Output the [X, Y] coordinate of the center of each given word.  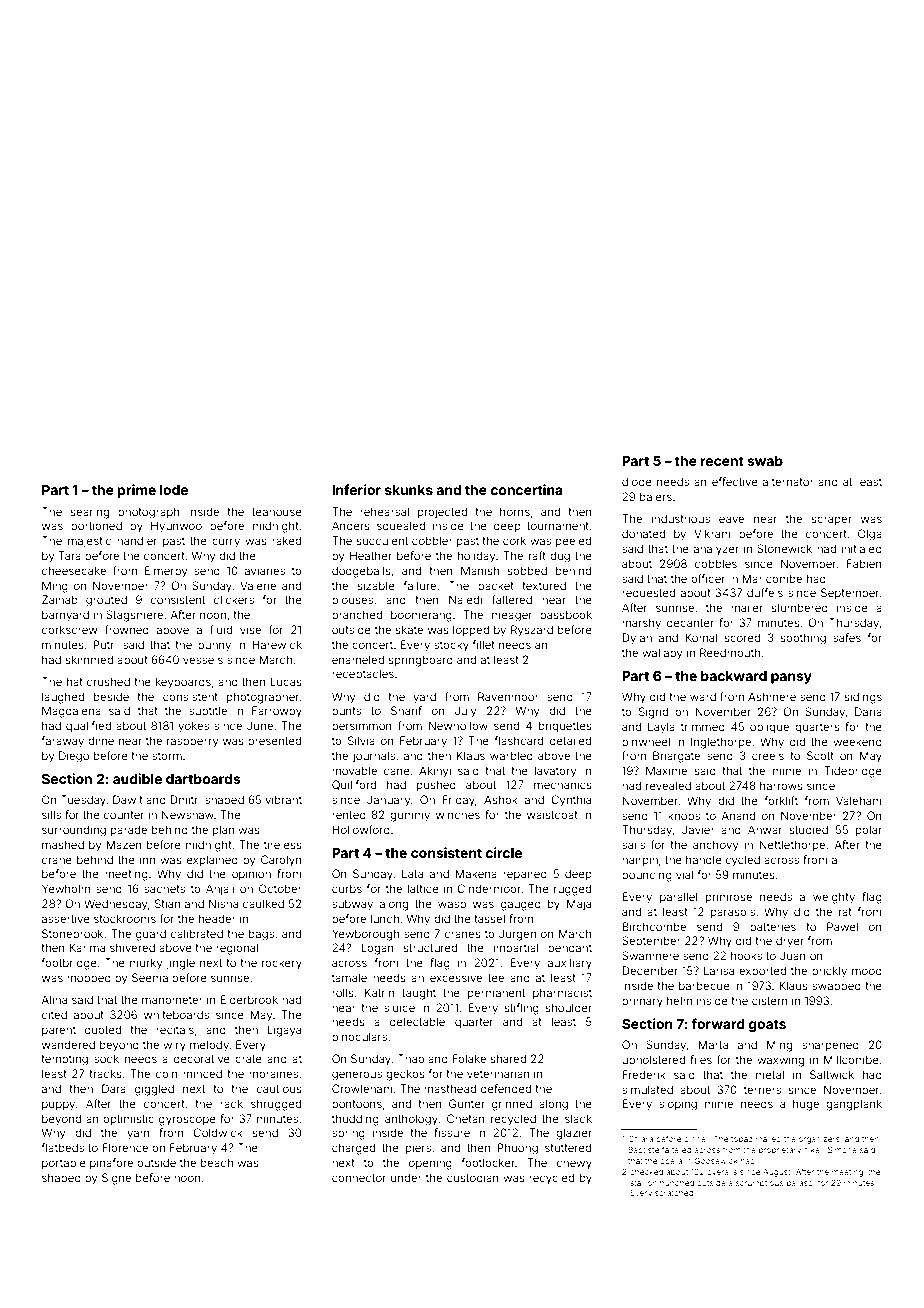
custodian [473, 1177]
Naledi [465, 599]
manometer [172, 1000]
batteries [773, 926]
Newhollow [458, 725]
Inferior [356, 489]
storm [167, 756]
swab [765, 461]
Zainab [60, 599]
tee [496, 978]
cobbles [716, 563]
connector [359, 1178]
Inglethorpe [721, 743]
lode [174, 490]
